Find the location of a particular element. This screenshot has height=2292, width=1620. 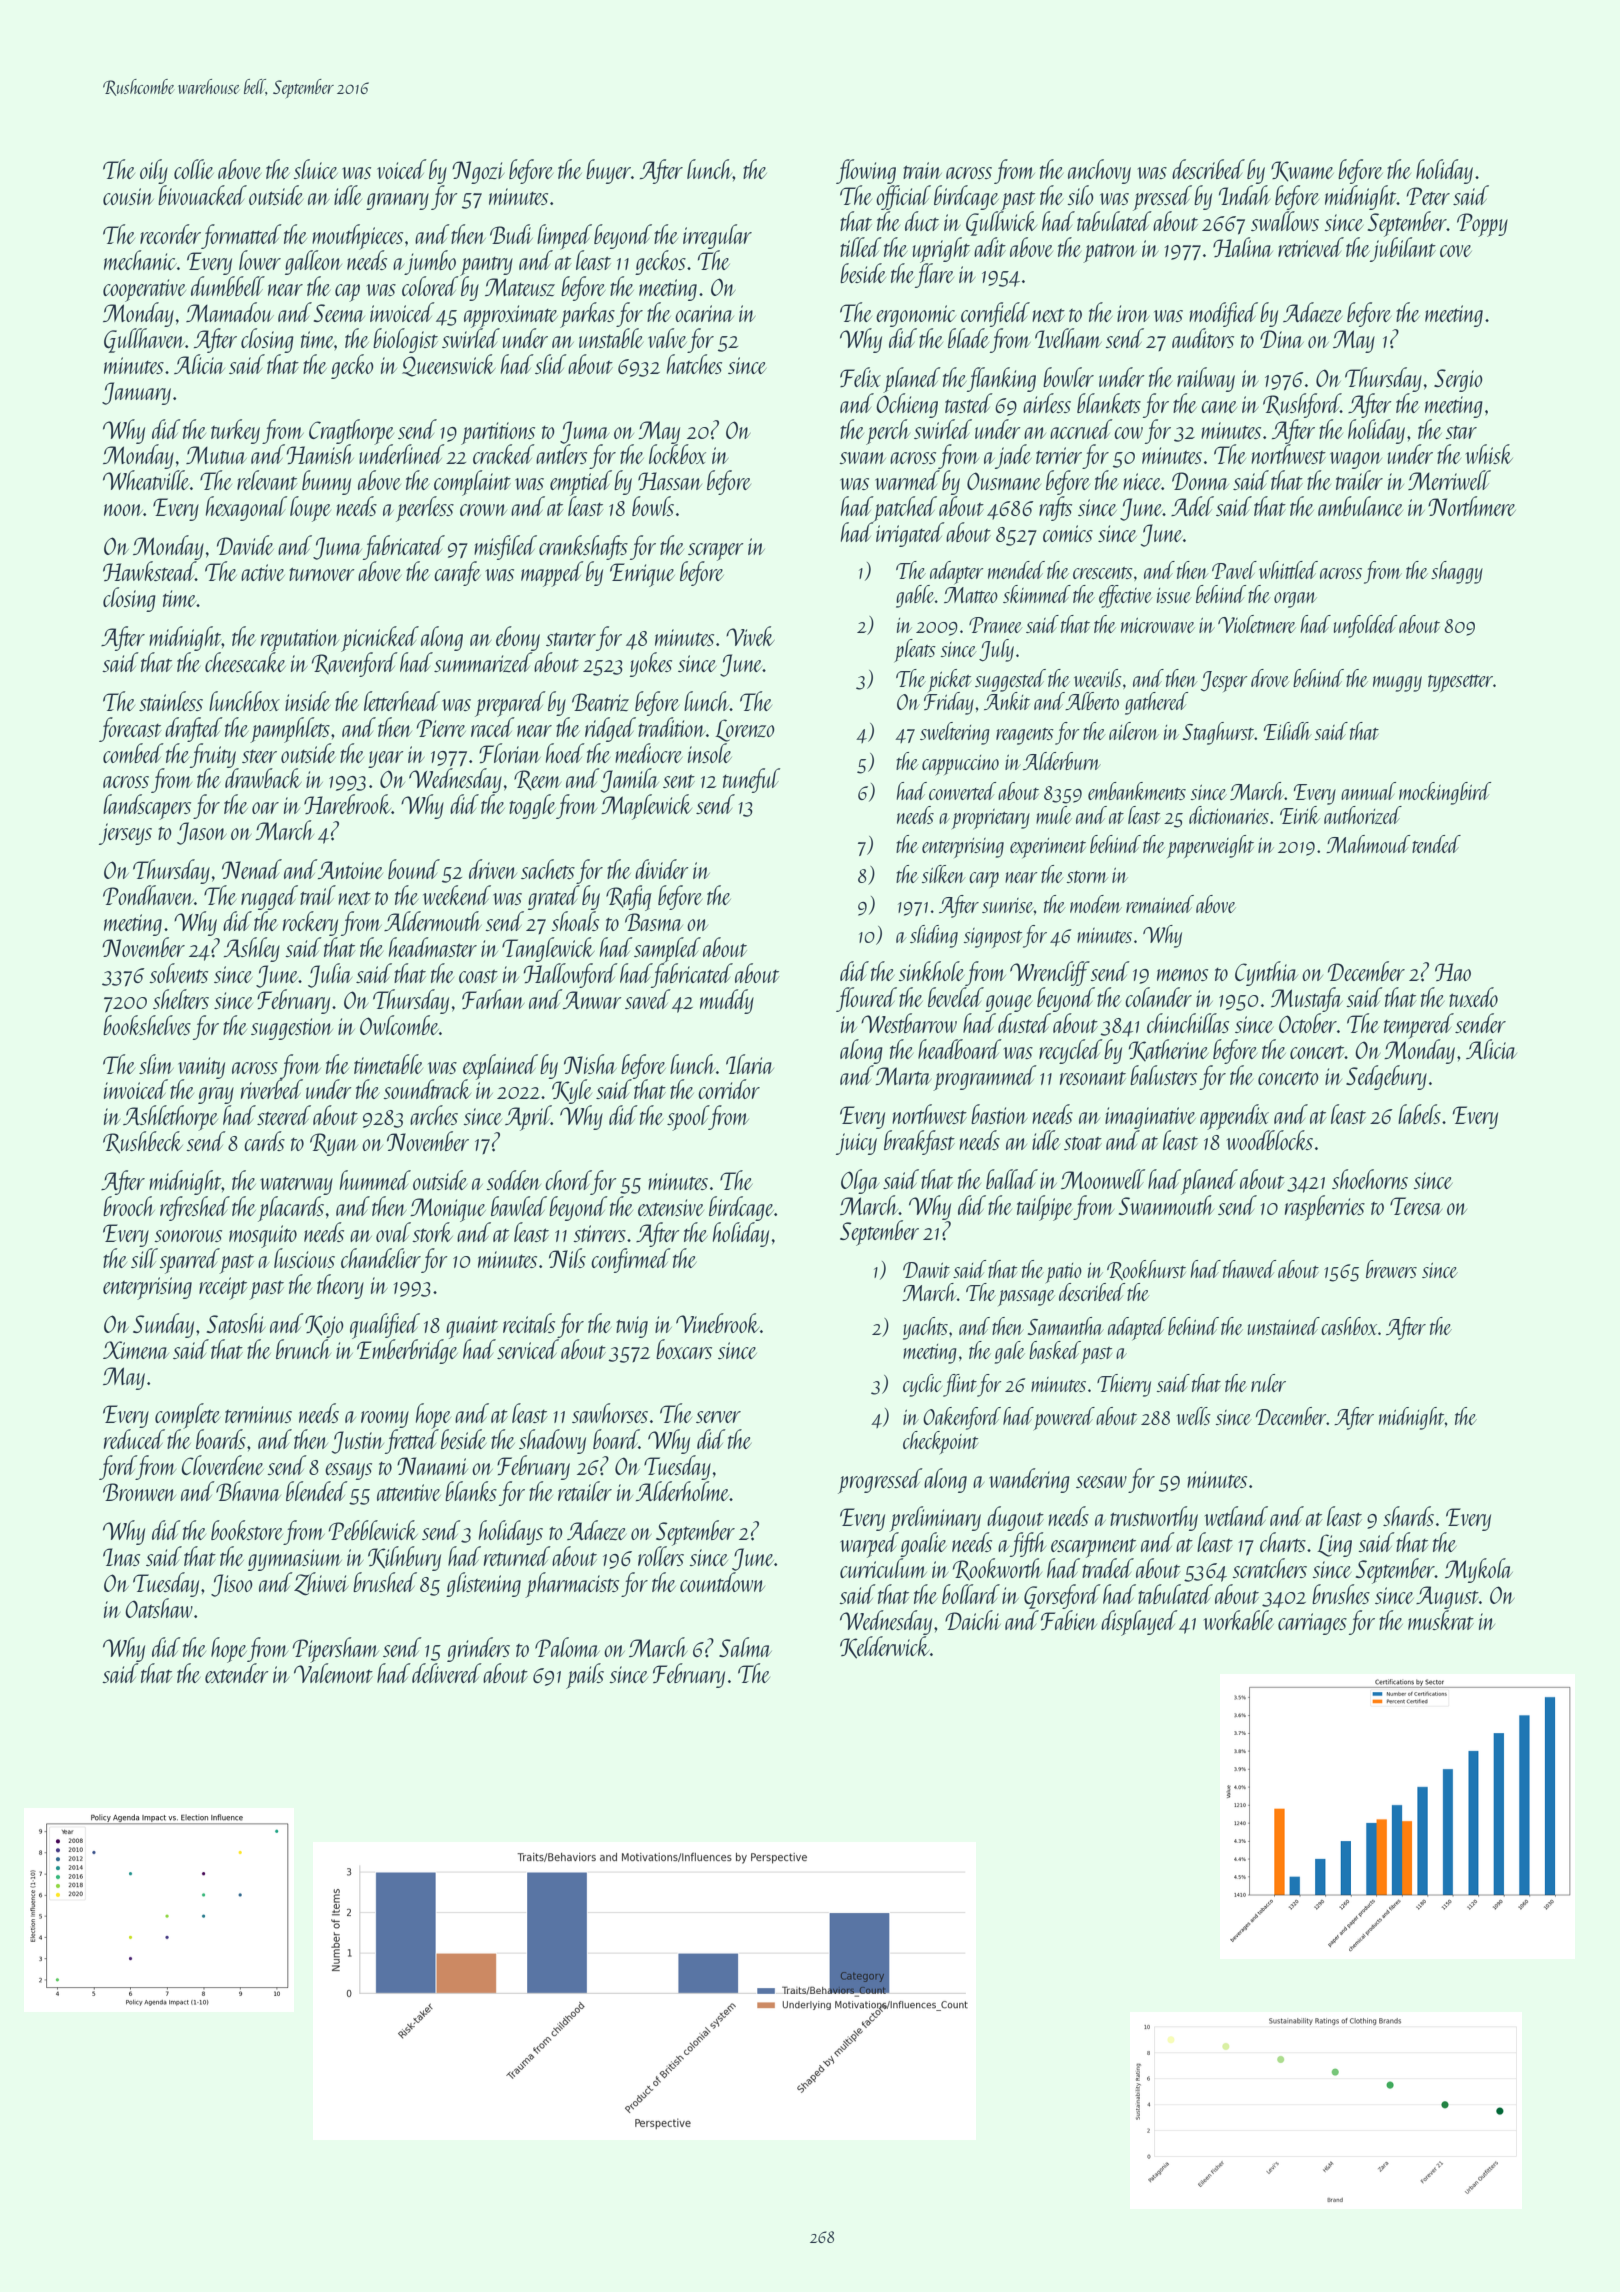

extender is located at coordinates (237, 1673).
